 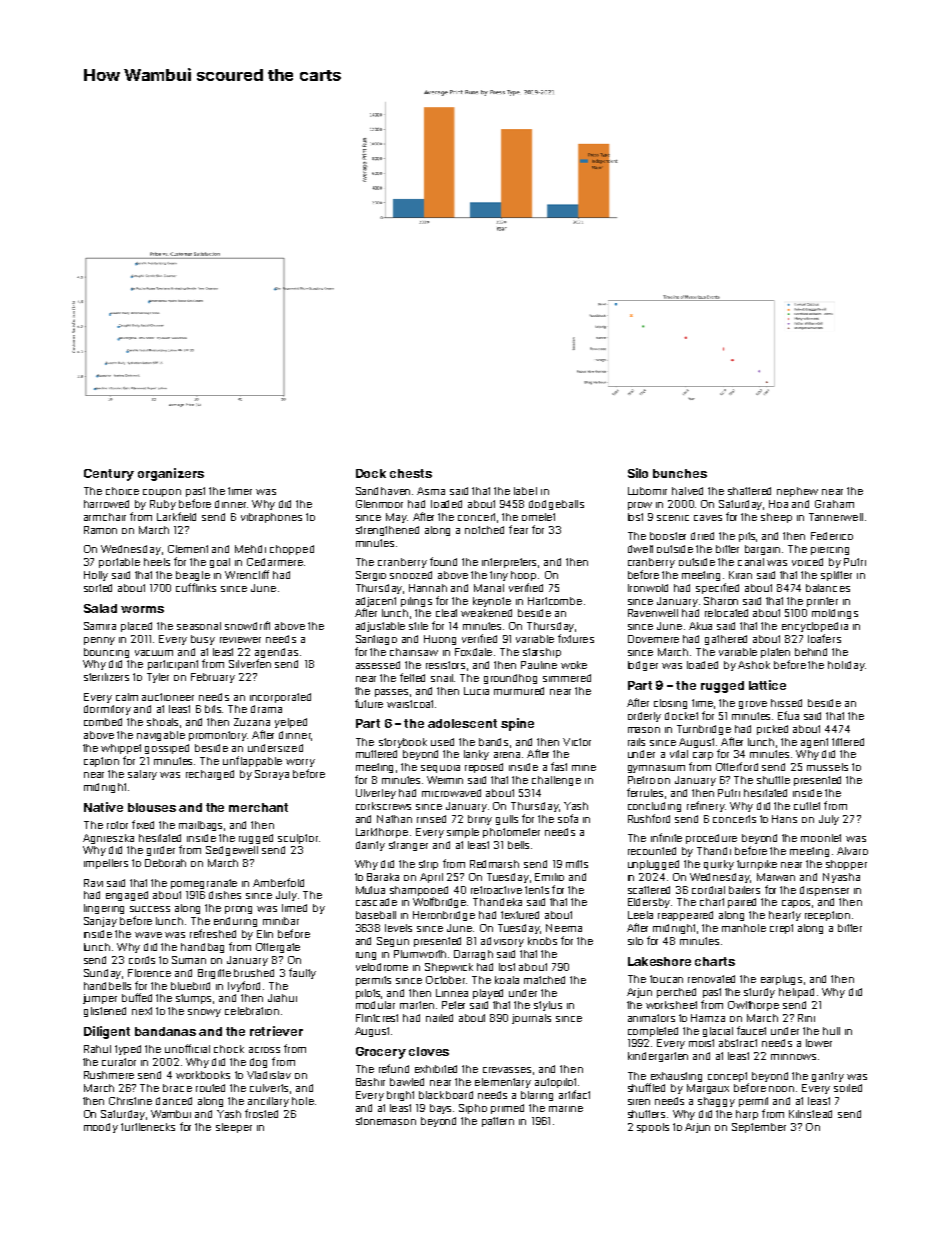 What do you see at coordinates (704, 730) in the document?
I see `Turnbridge` at bounding box center [704, 730].
